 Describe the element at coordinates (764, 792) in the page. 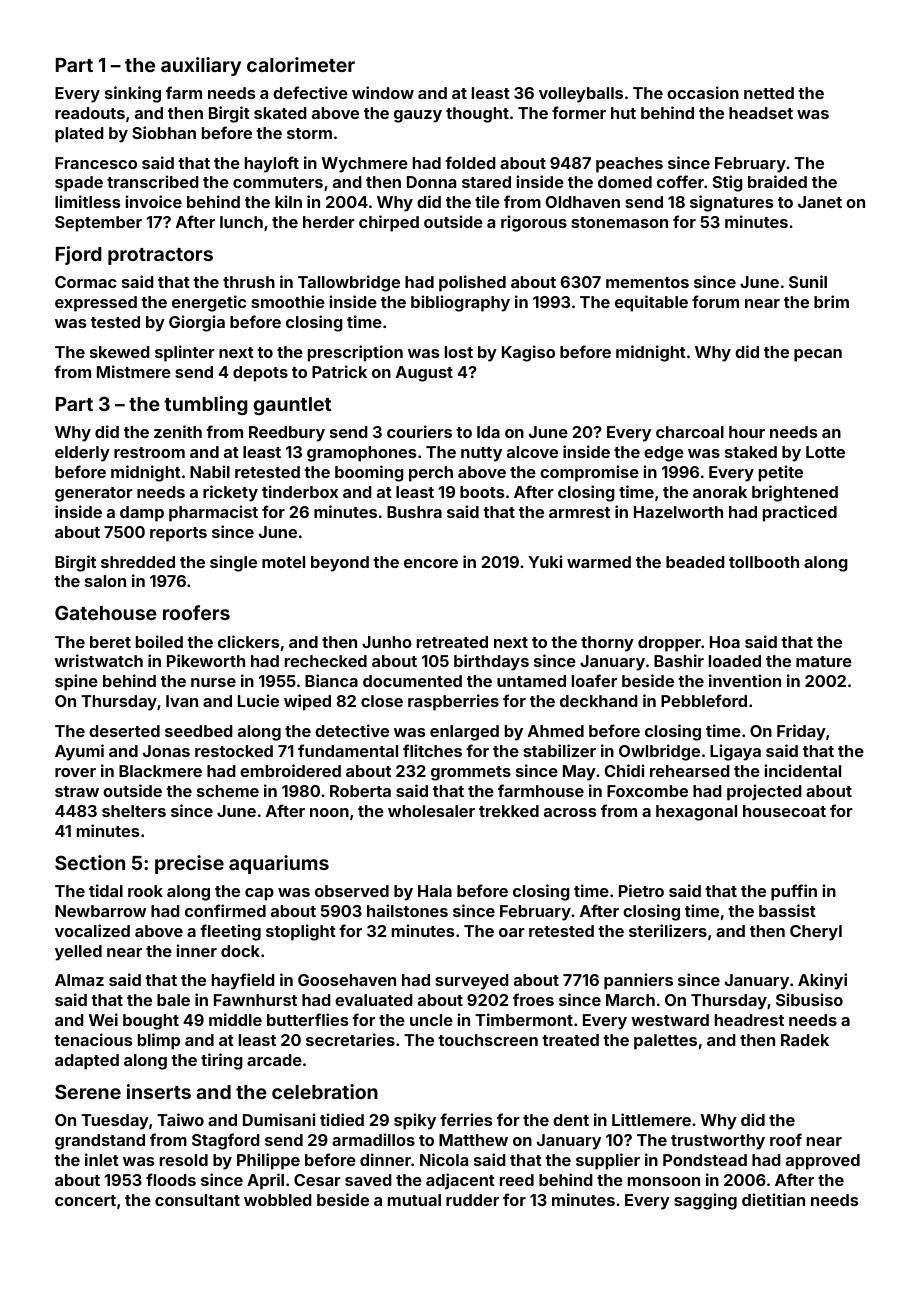

I see `projected` at that location.
